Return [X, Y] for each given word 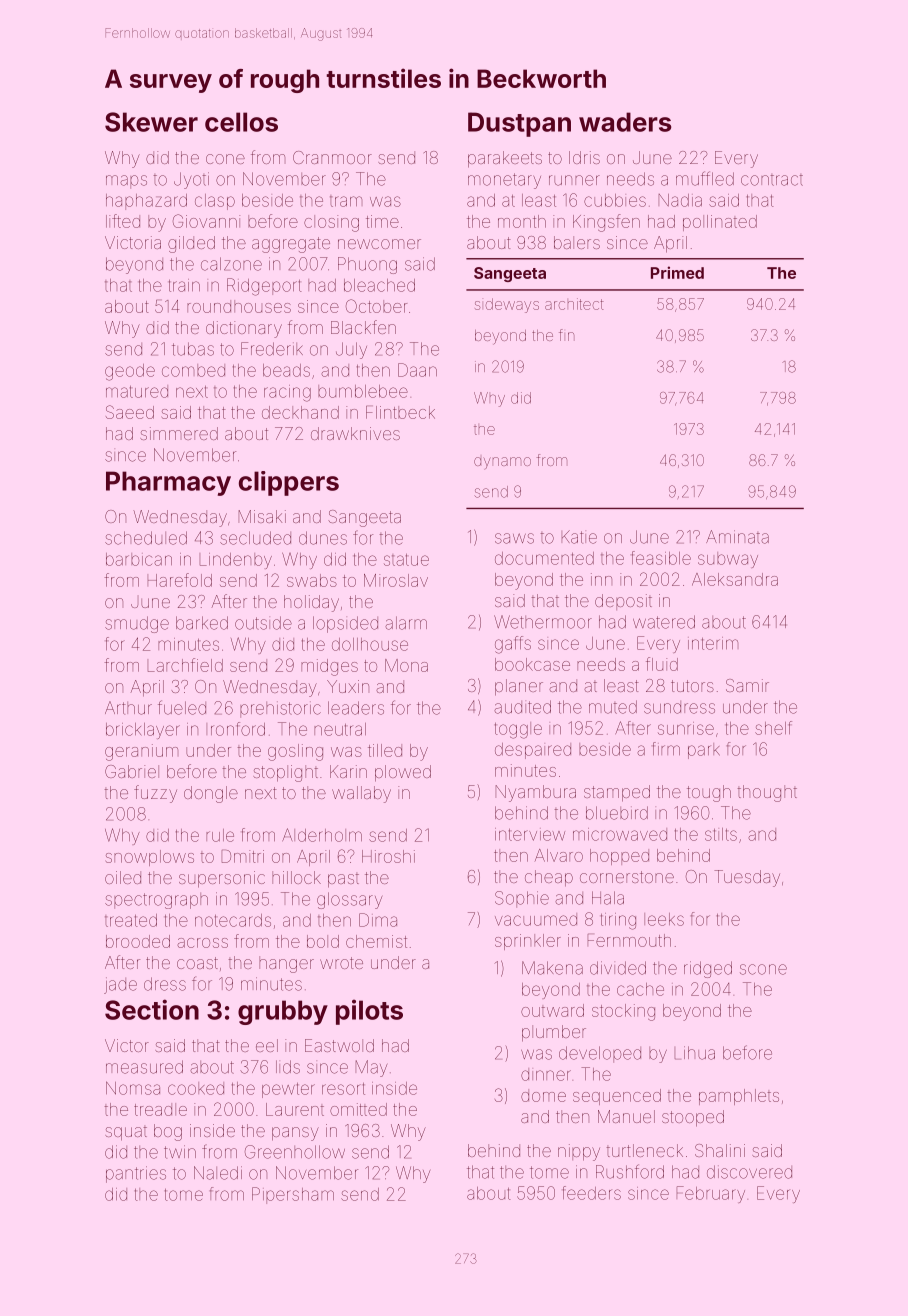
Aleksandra [735, 579]
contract [772, 180]
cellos [241, 122]
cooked [196, 1088]
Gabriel [132, 771]
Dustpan [519, 124]
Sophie [522, 899]
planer [519, 687]
